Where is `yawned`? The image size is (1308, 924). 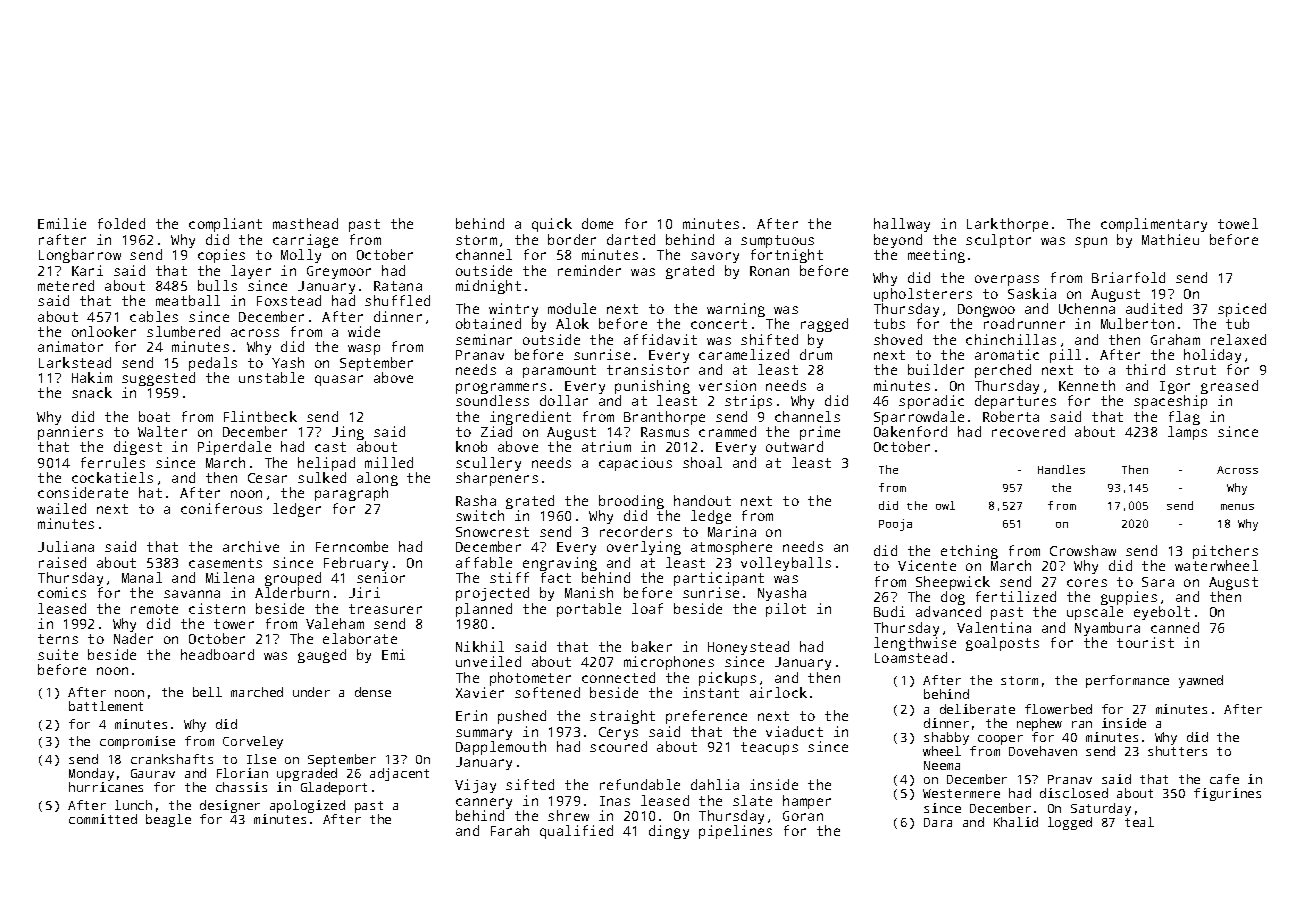 yawned is located at coordinates (1201, 681).
